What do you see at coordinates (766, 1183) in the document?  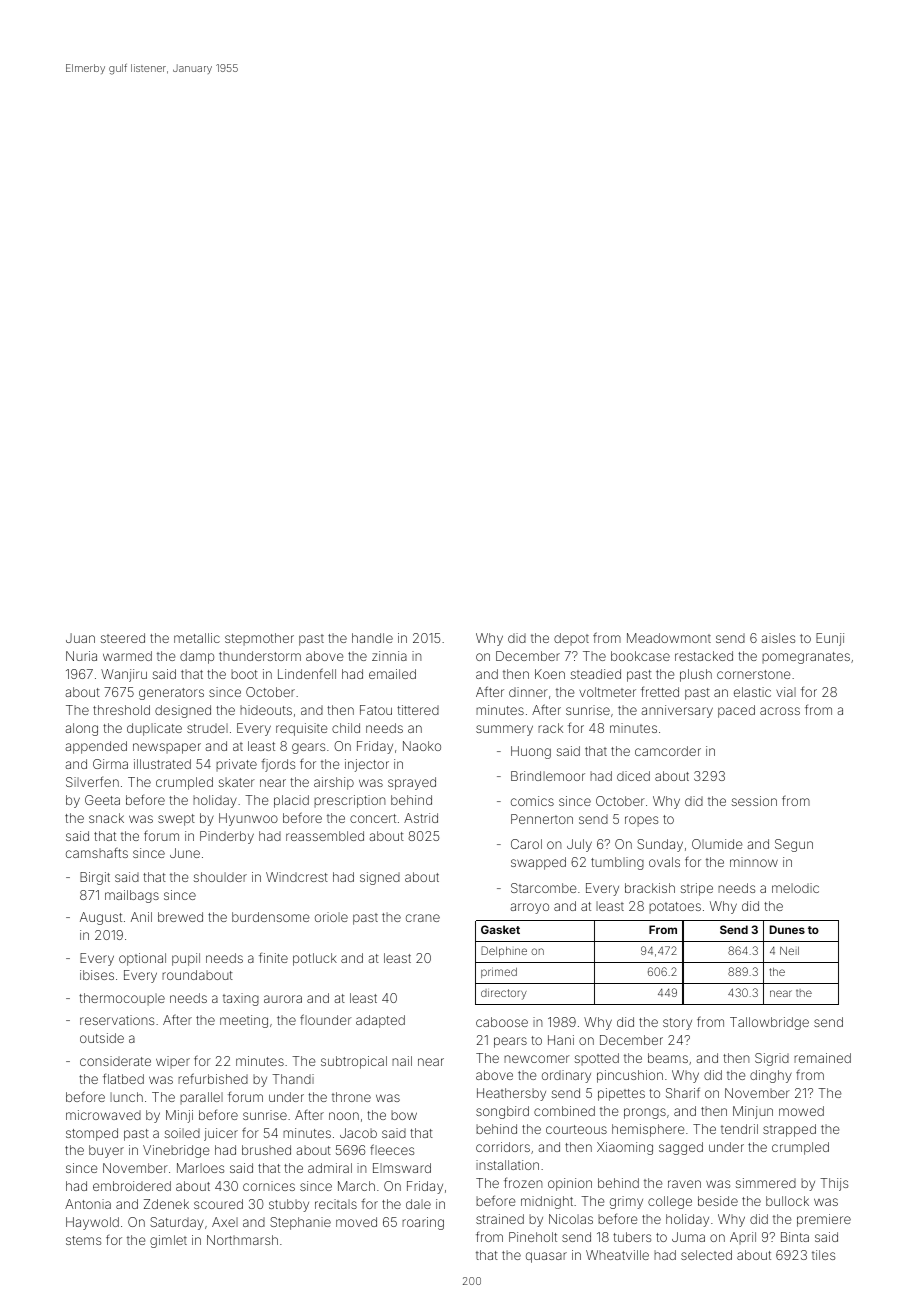 I see `simmered` at bounding box center [766, 1183].
